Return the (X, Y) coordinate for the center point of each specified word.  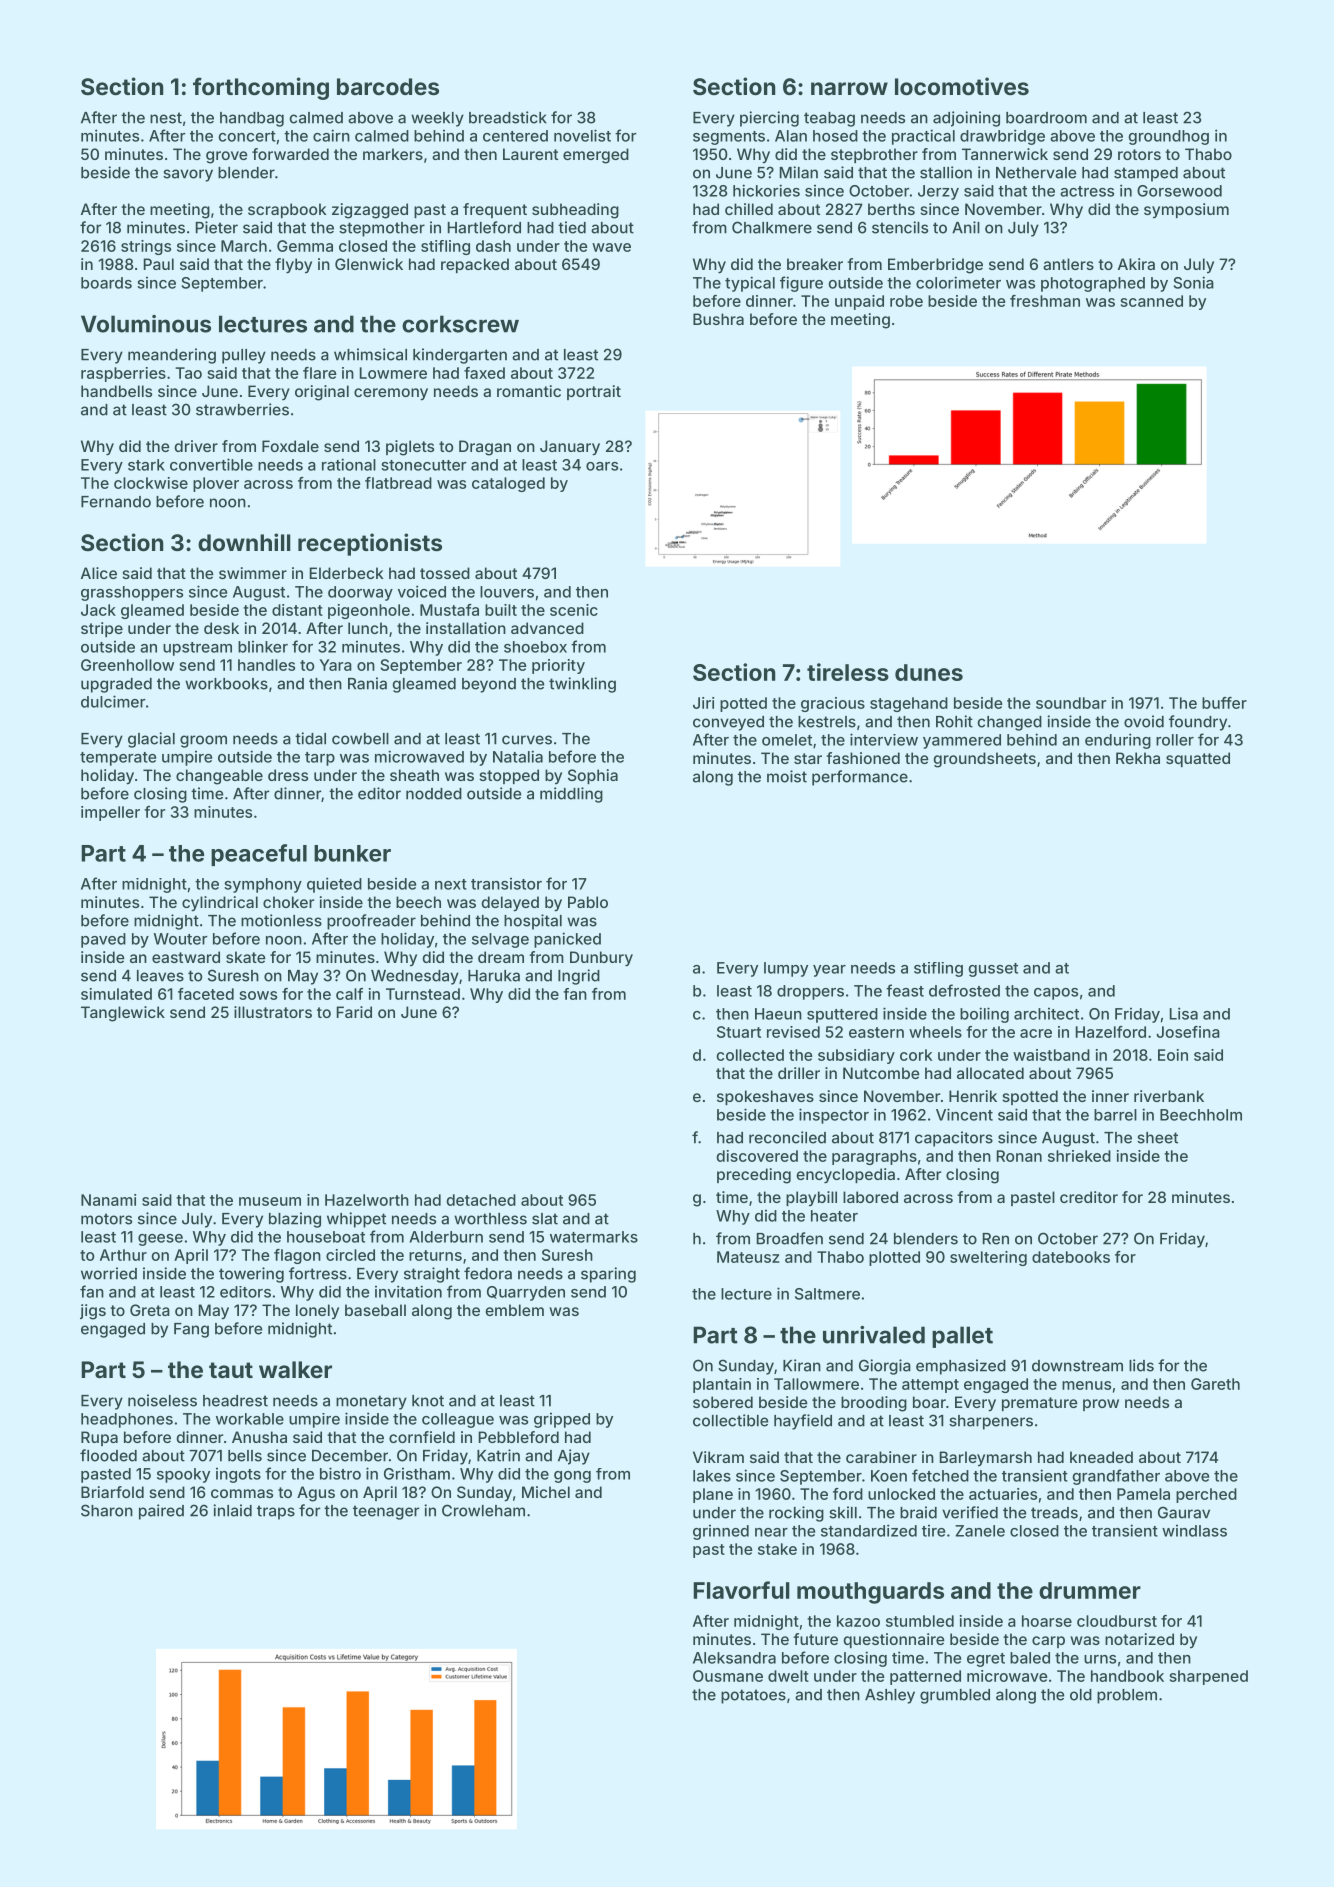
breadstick (508, 117)
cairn (331, 135)
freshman (1045, 301)
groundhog (1168, 137)
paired (161, 1512)
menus (1086, 1385)
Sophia (593, 776)
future (815, 1639)
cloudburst (1117, 1621)
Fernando (116, 502)
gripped (562, 1420)
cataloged (508, 484)
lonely (317, 1311)
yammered (962, 741)
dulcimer (113, 701)
